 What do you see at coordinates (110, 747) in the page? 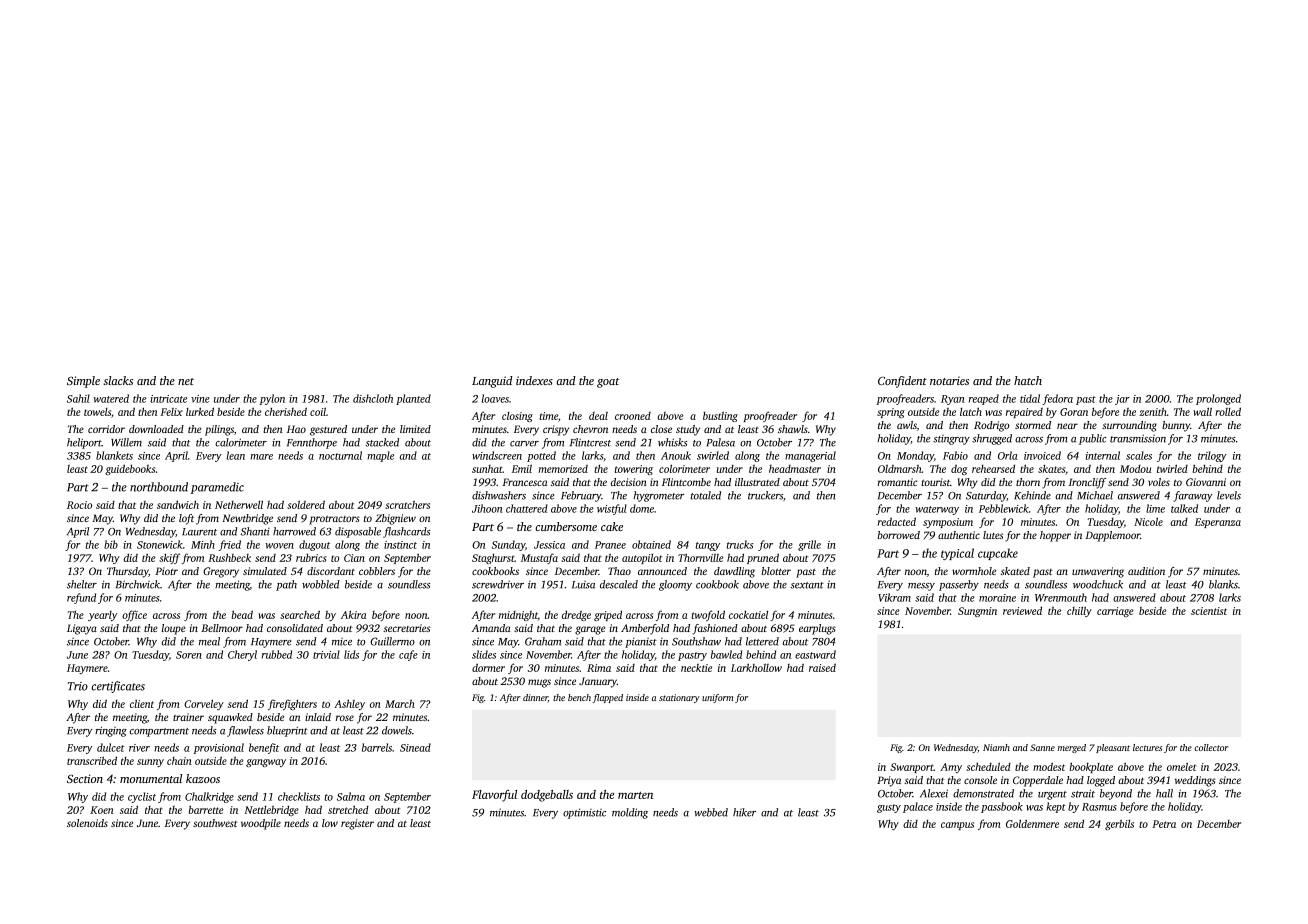
I see `dulcet` at bounding box center [110, 747].
